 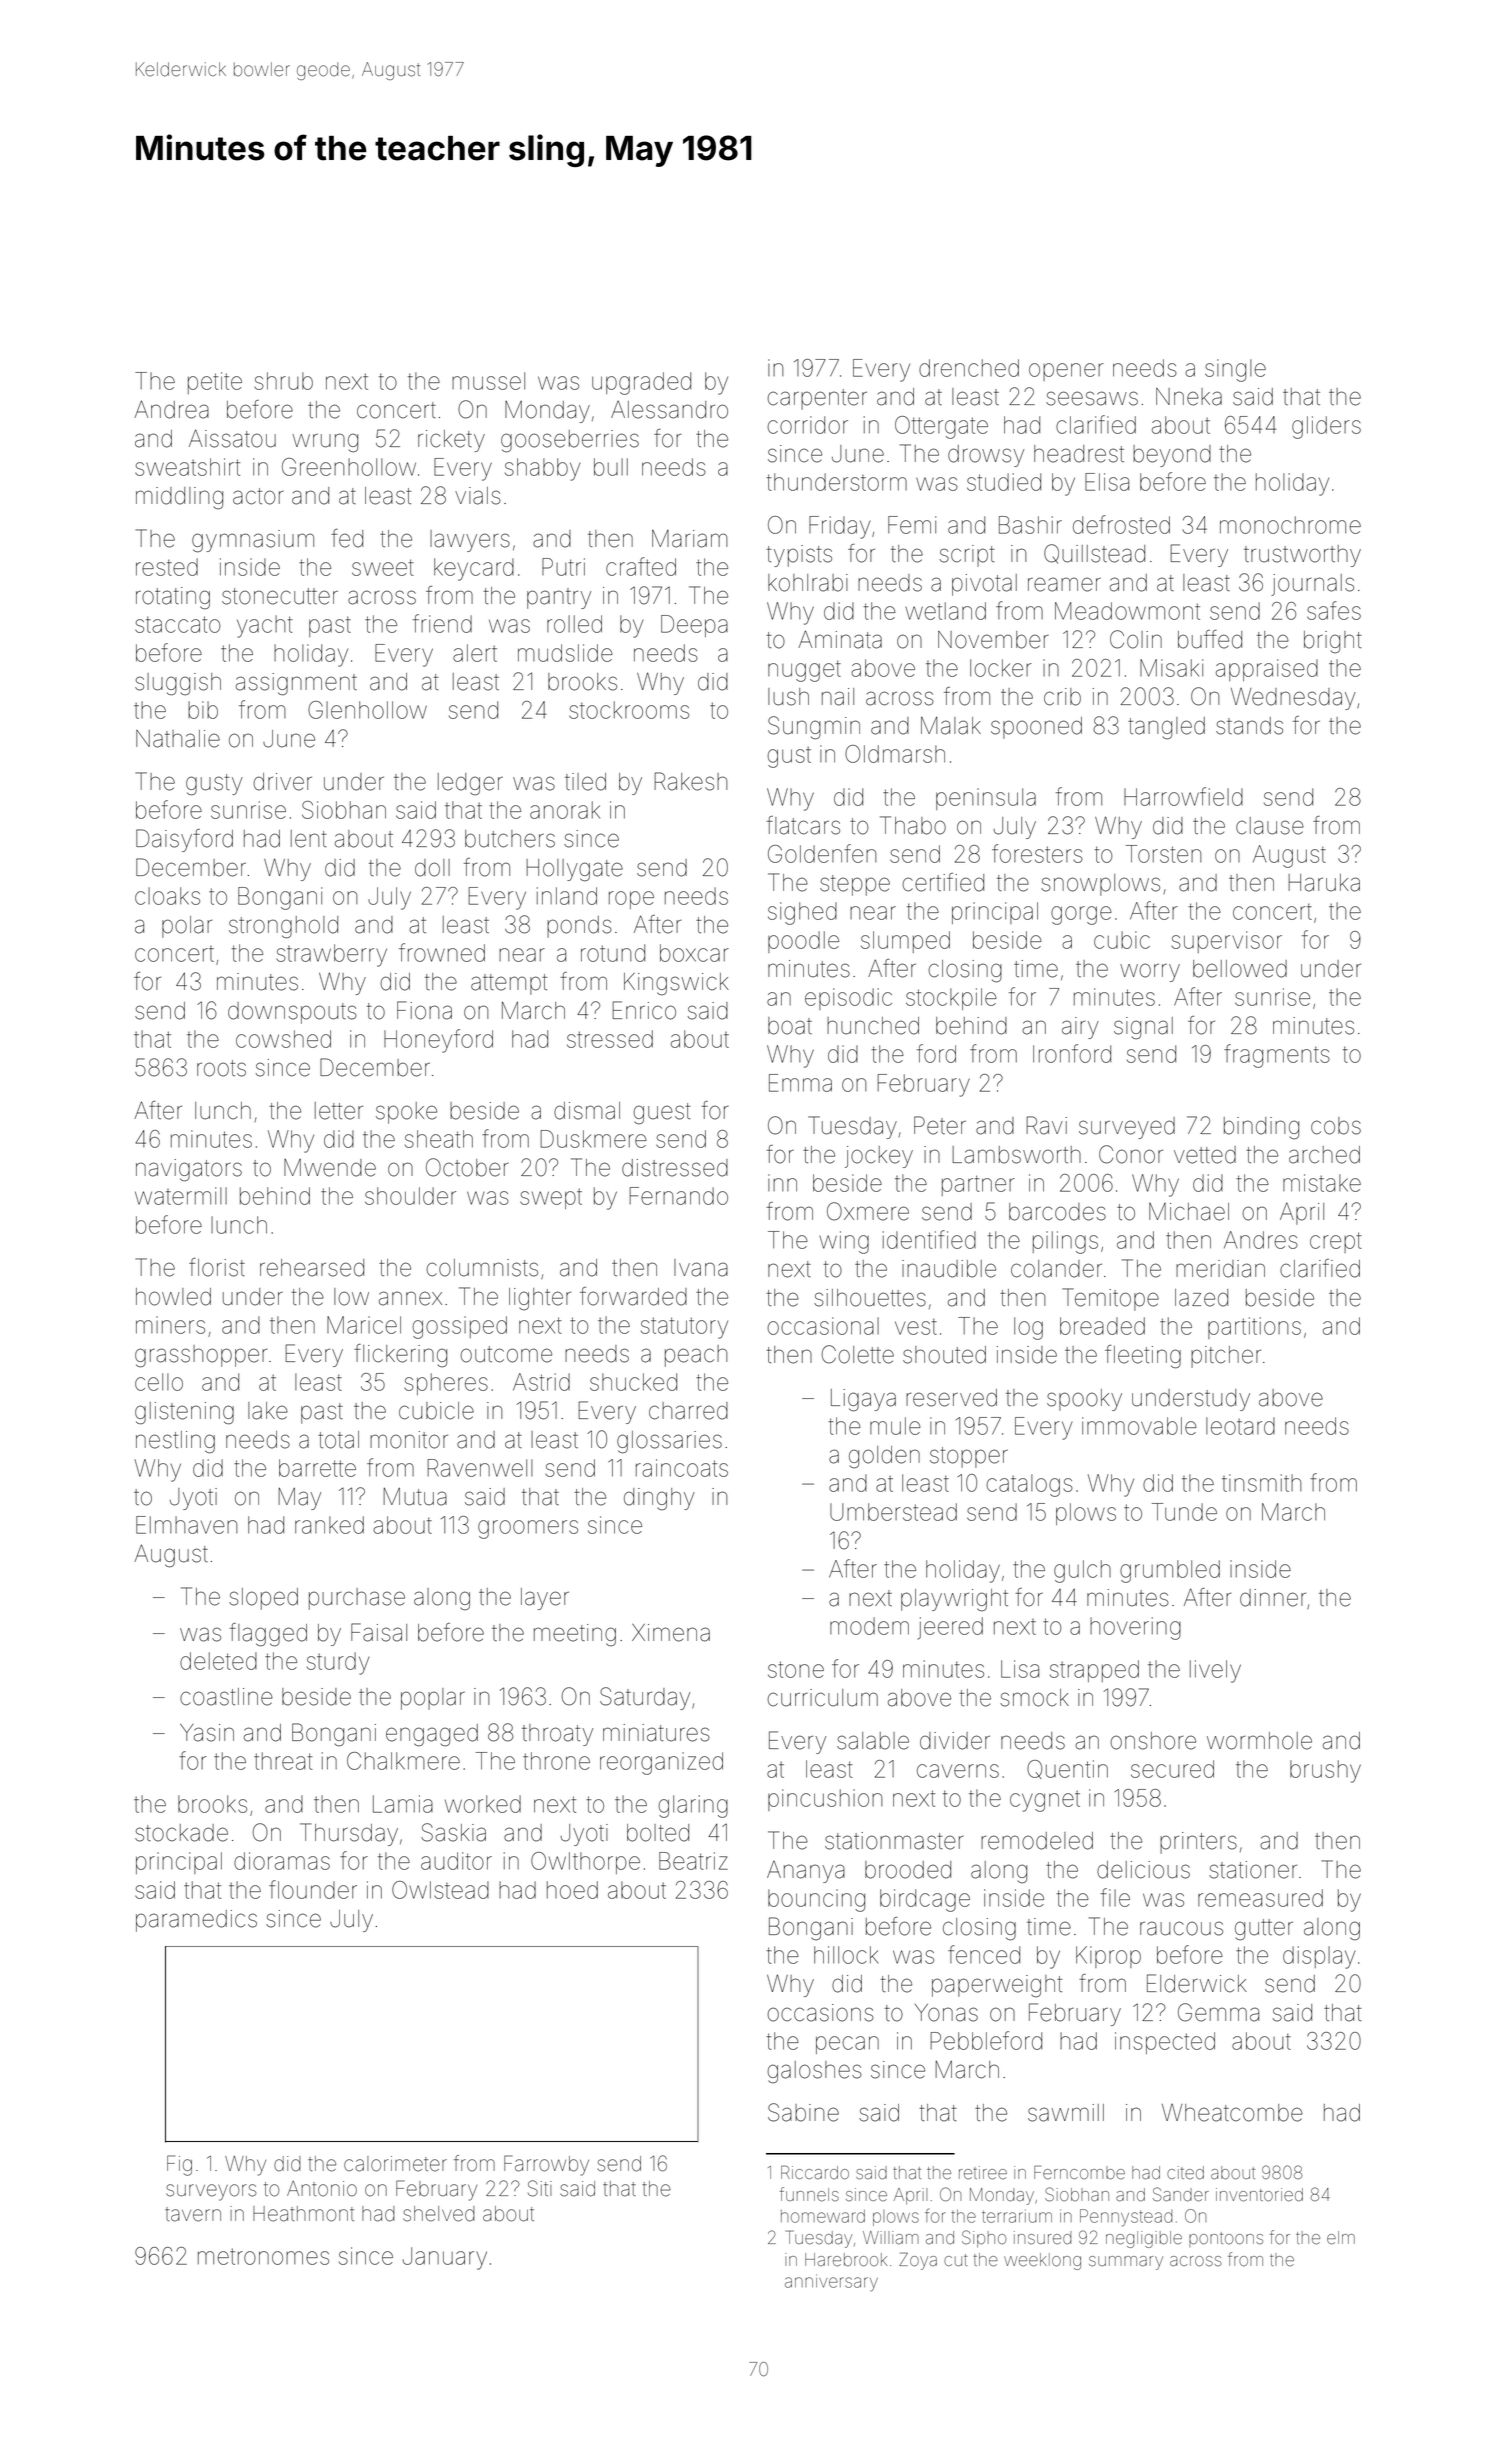 What do you see at coordinates (284, 381) in the screenshot?
I see `shrub` at bounding box center [284, 381].
